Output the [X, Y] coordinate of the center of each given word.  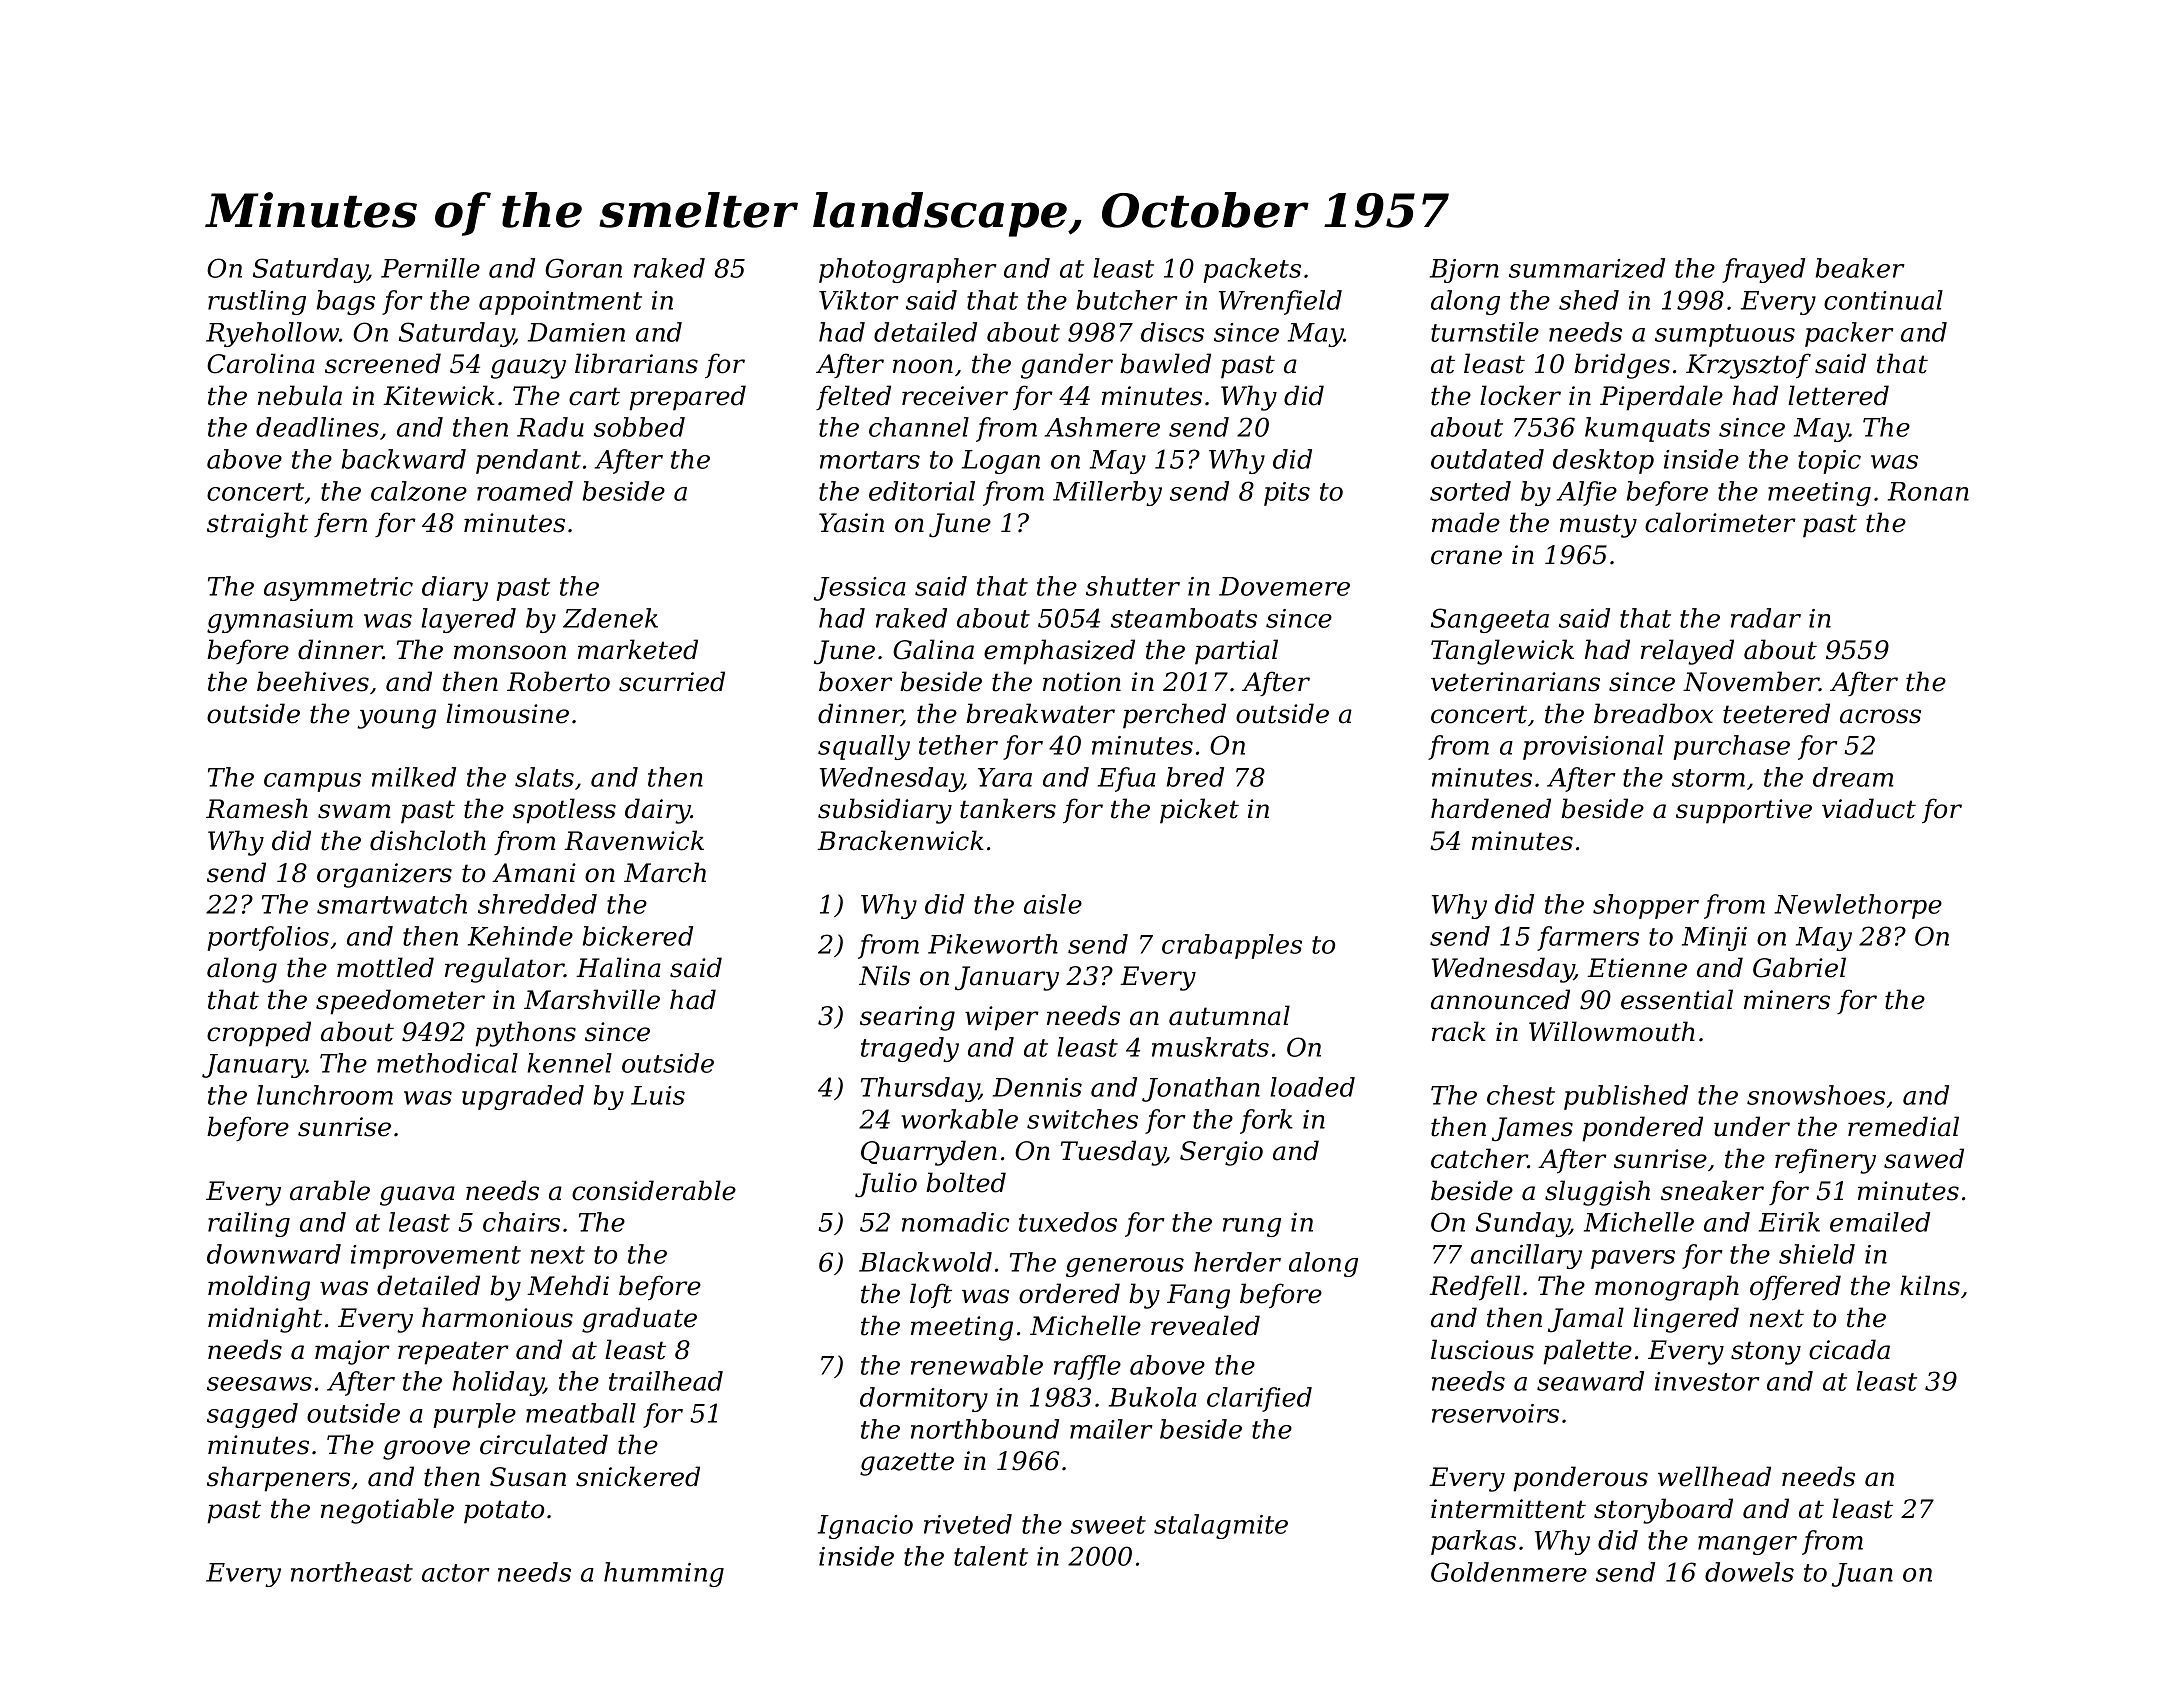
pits [1287, 494]
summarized [1587, 268]
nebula [300, 395]
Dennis [1037, 1087]
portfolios [268, 938]
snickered [638, 1476]
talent [991, 1556]
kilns [1930, 1285]
